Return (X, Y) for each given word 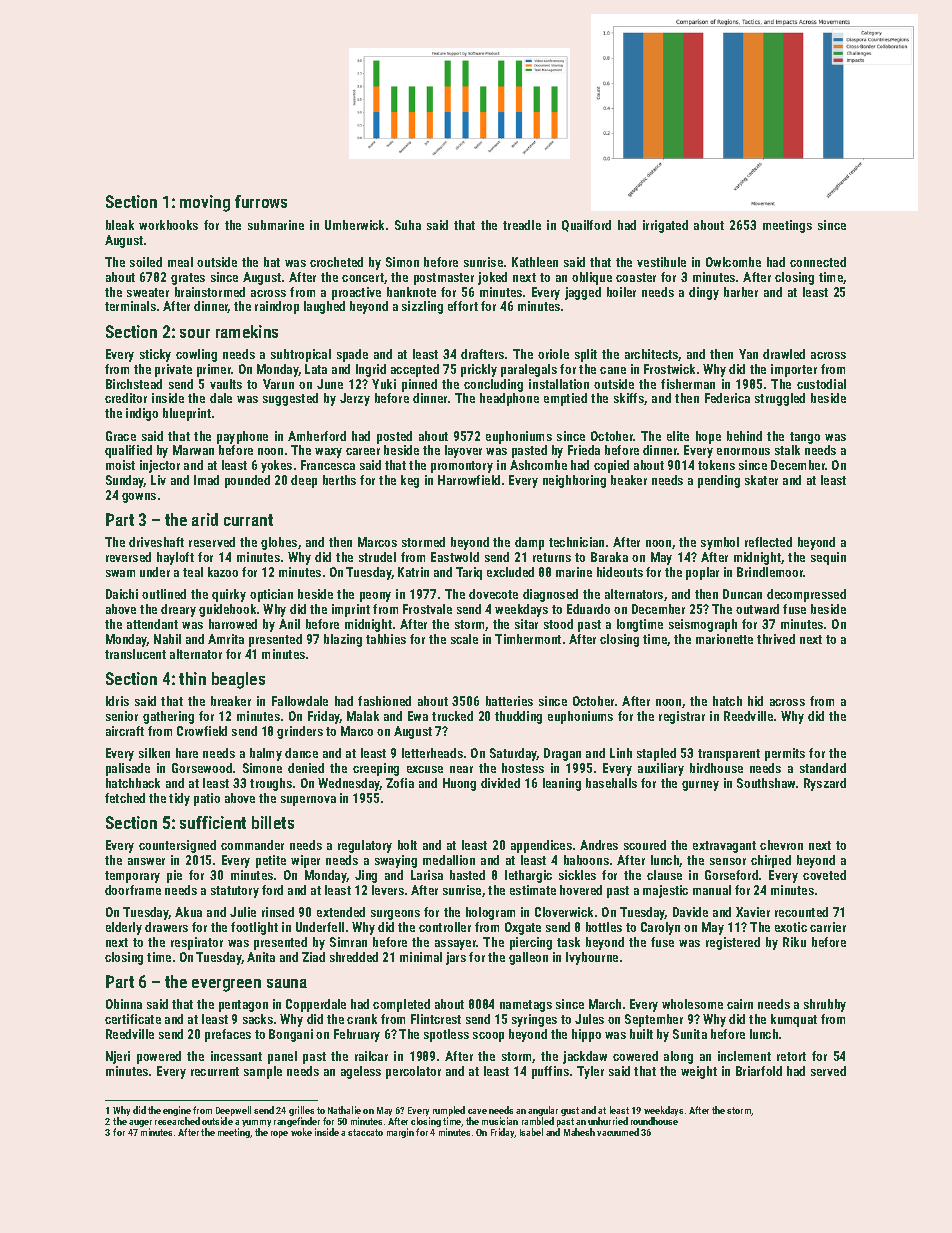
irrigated (665, 226)
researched (177, 1121)
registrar (682, 717)
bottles (604, 927)
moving (205, 203)
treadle (522, 225)
